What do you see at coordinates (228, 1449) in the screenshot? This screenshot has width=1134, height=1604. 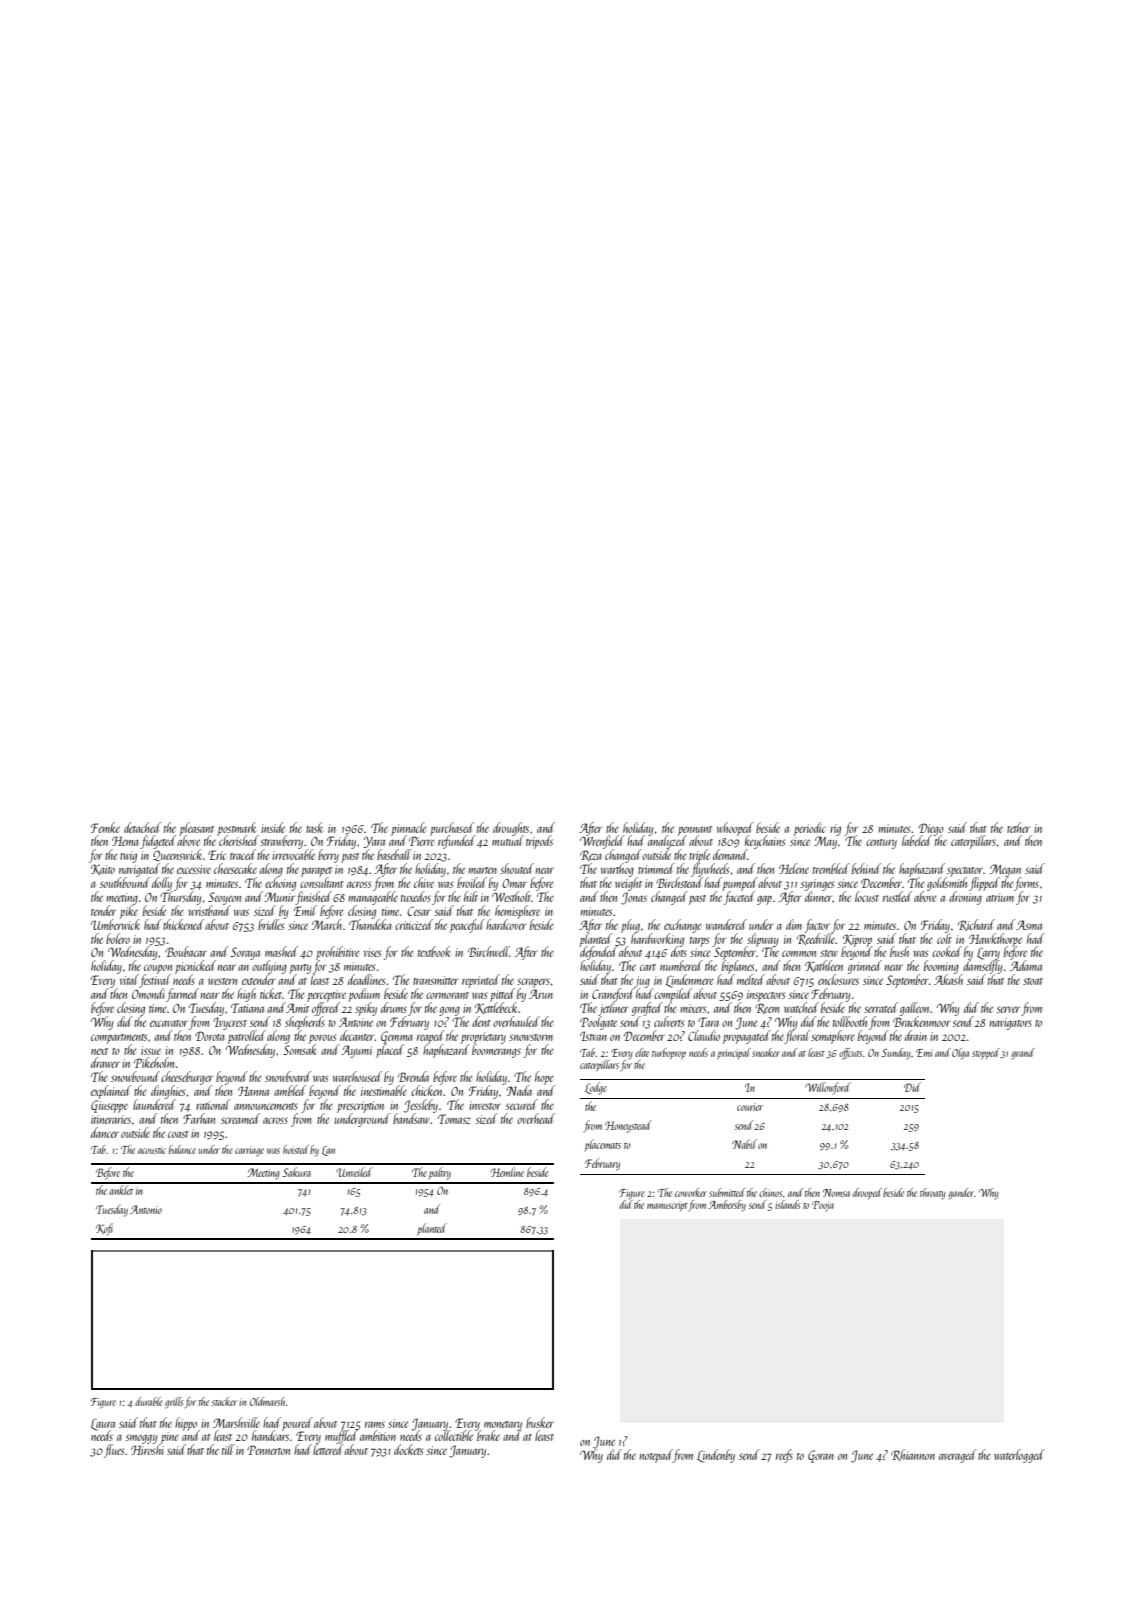 I see `till` at bounding box center [228, 1449].
